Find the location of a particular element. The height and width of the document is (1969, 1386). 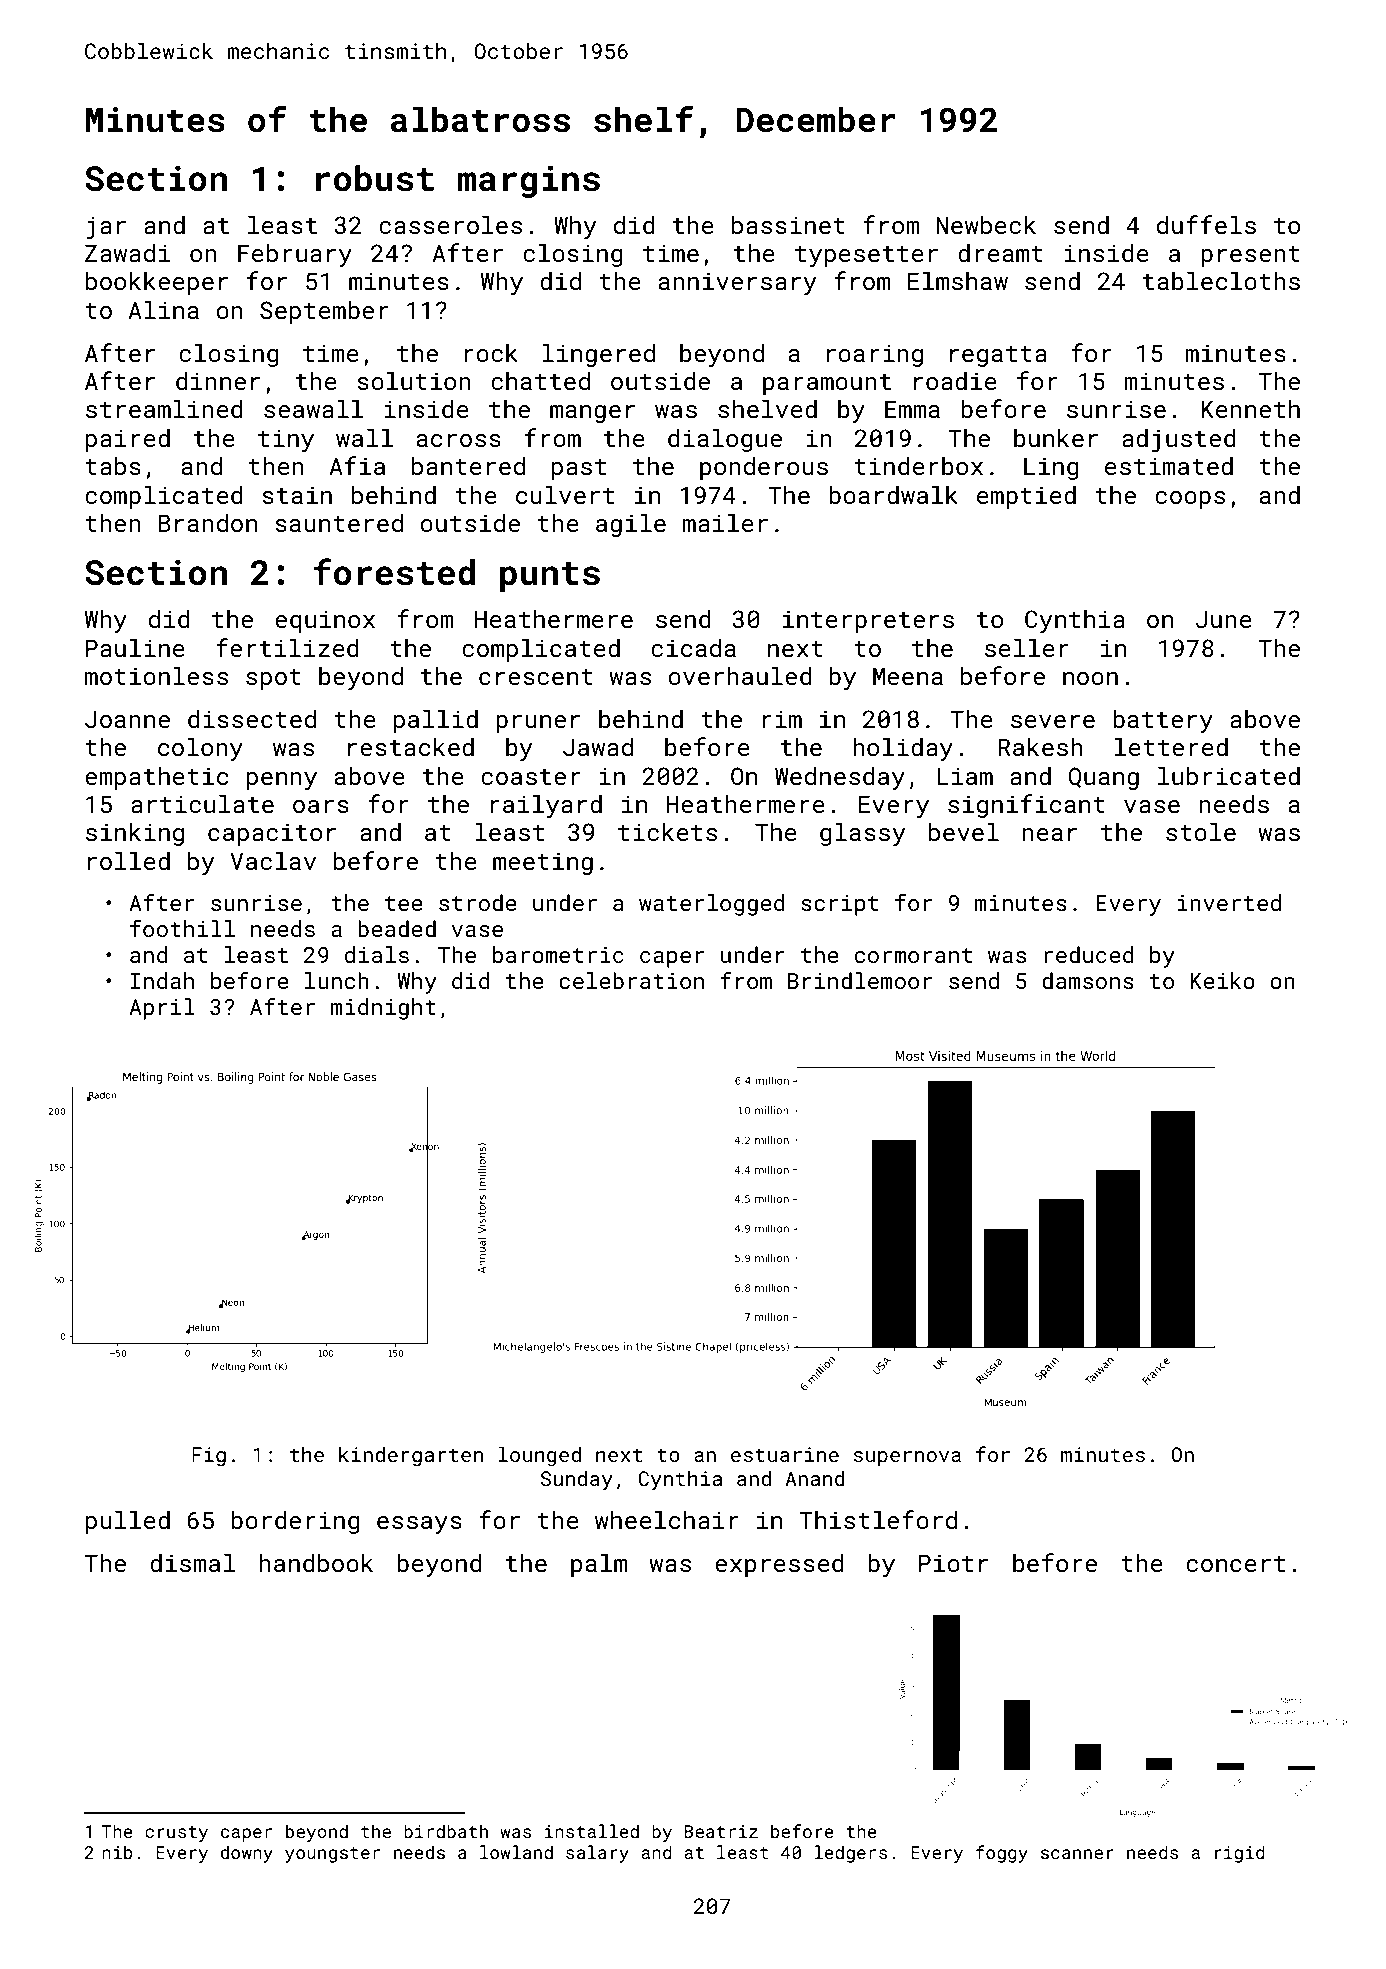

bassinet is located at coordinates (788, 224).
